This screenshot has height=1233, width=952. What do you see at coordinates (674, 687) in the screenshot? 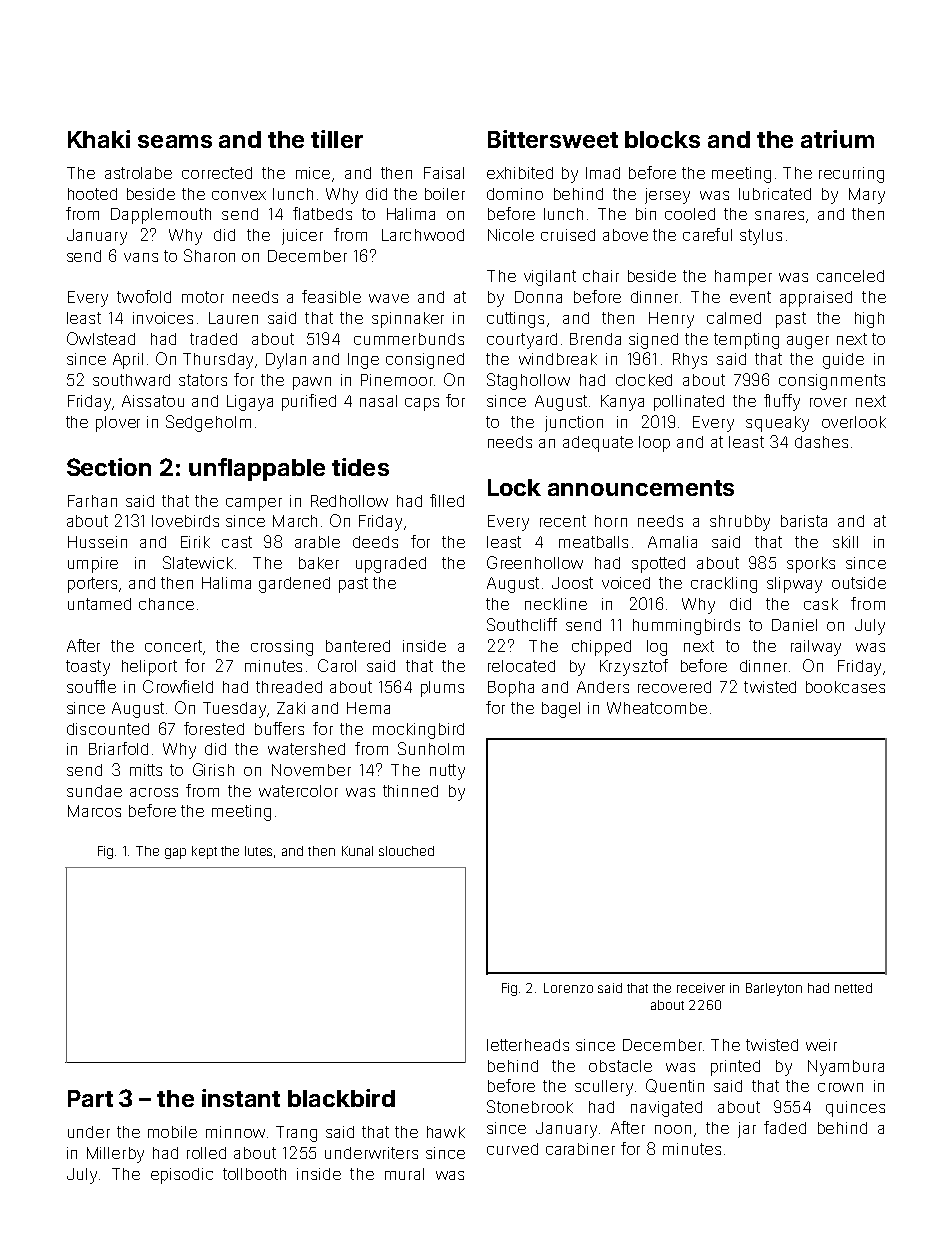
I see `recovered` at bounding box center [674, 687].
